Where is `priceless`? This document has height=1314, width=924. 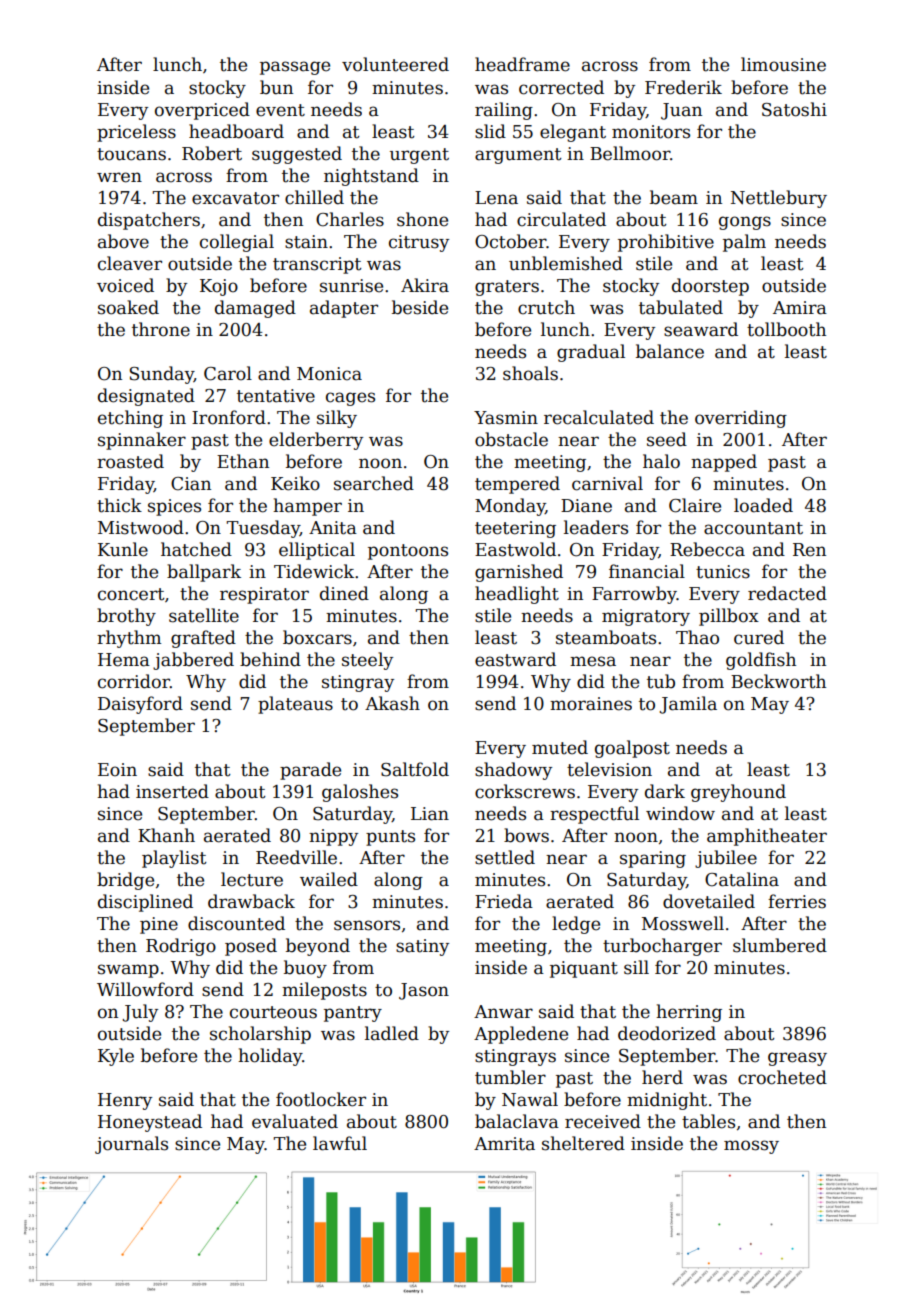 priceless is located at coordinates (136, 133).
